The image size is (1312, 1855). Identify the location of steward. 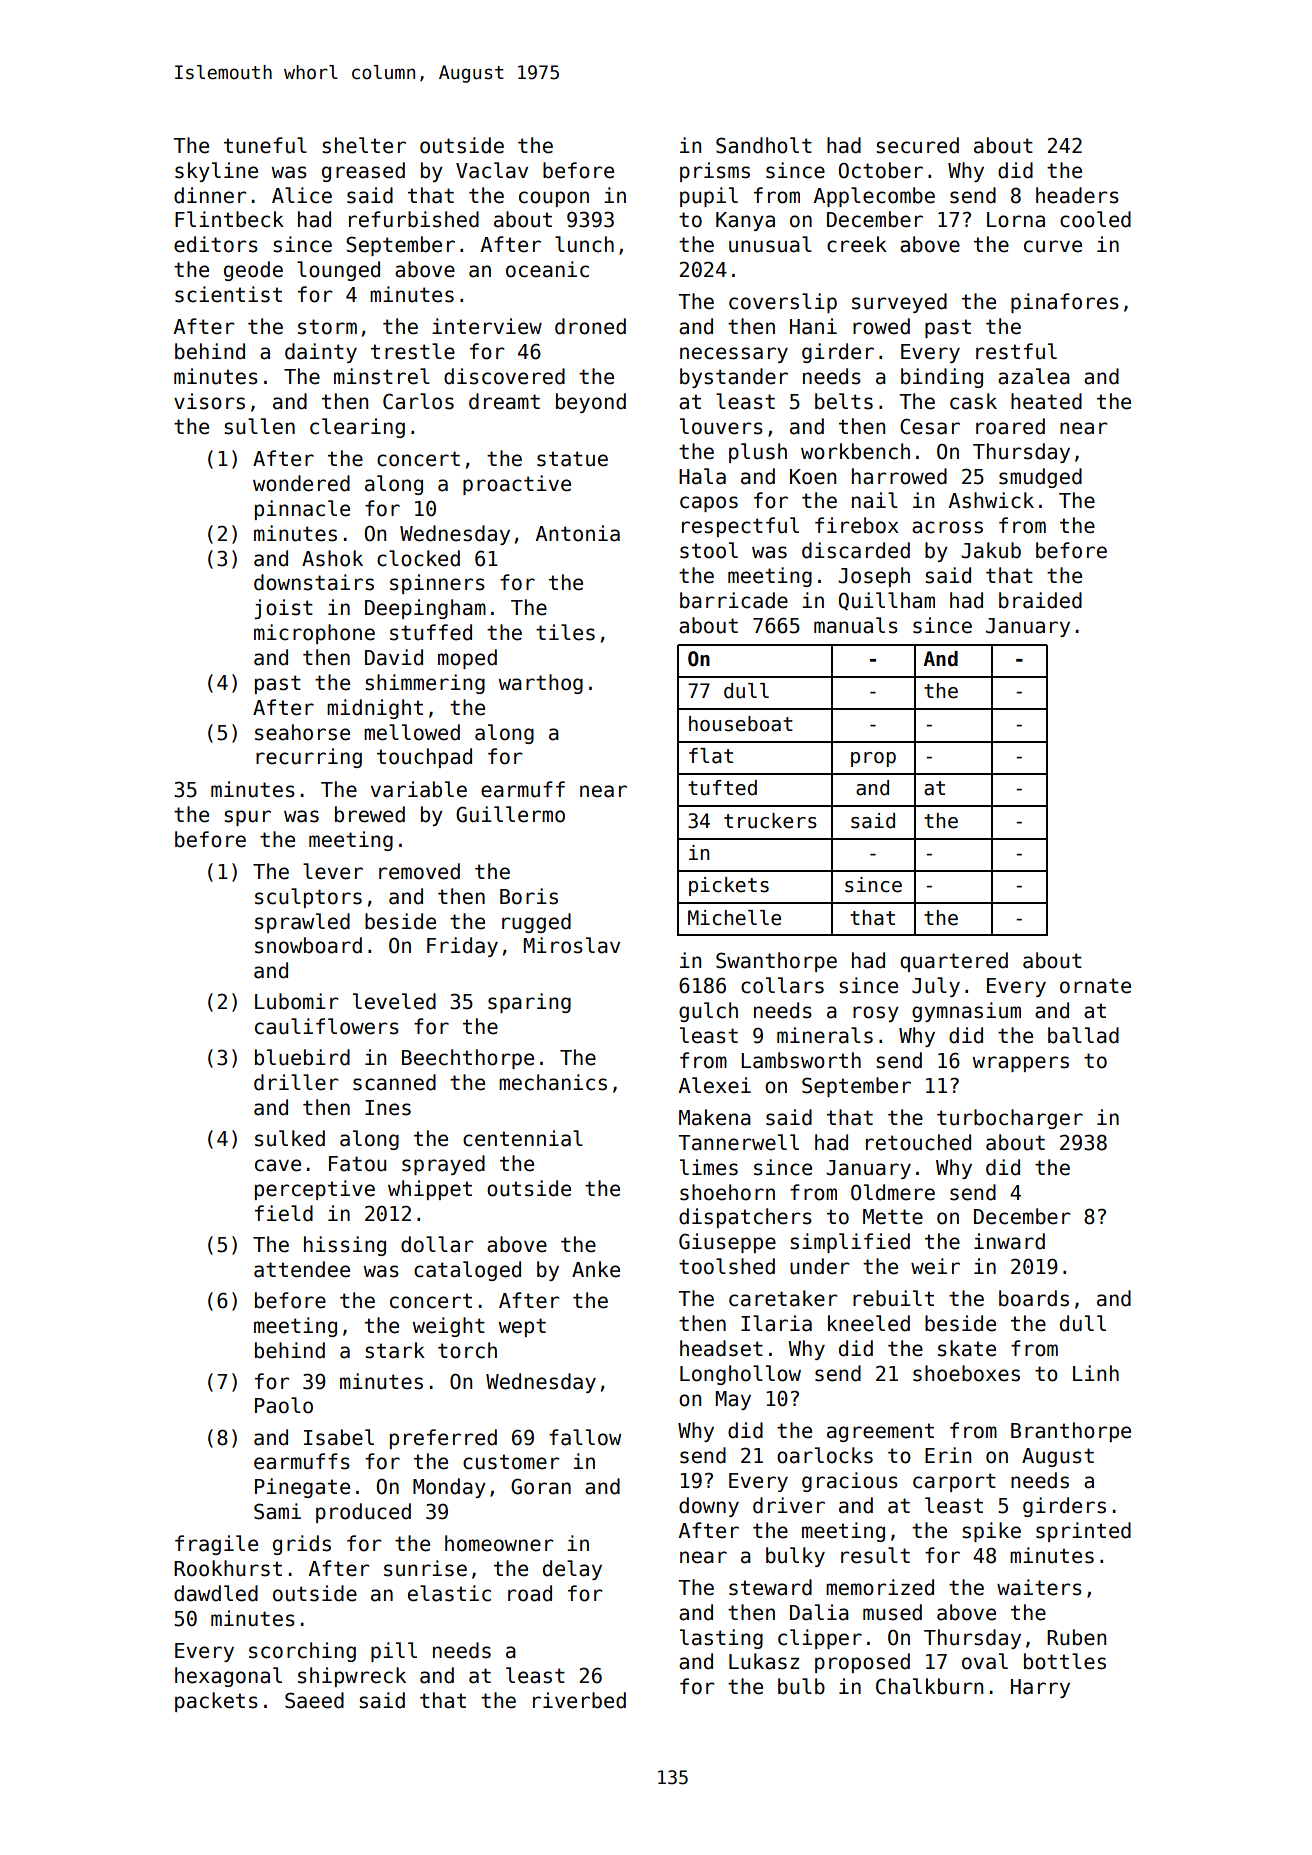
(770, 1587).
